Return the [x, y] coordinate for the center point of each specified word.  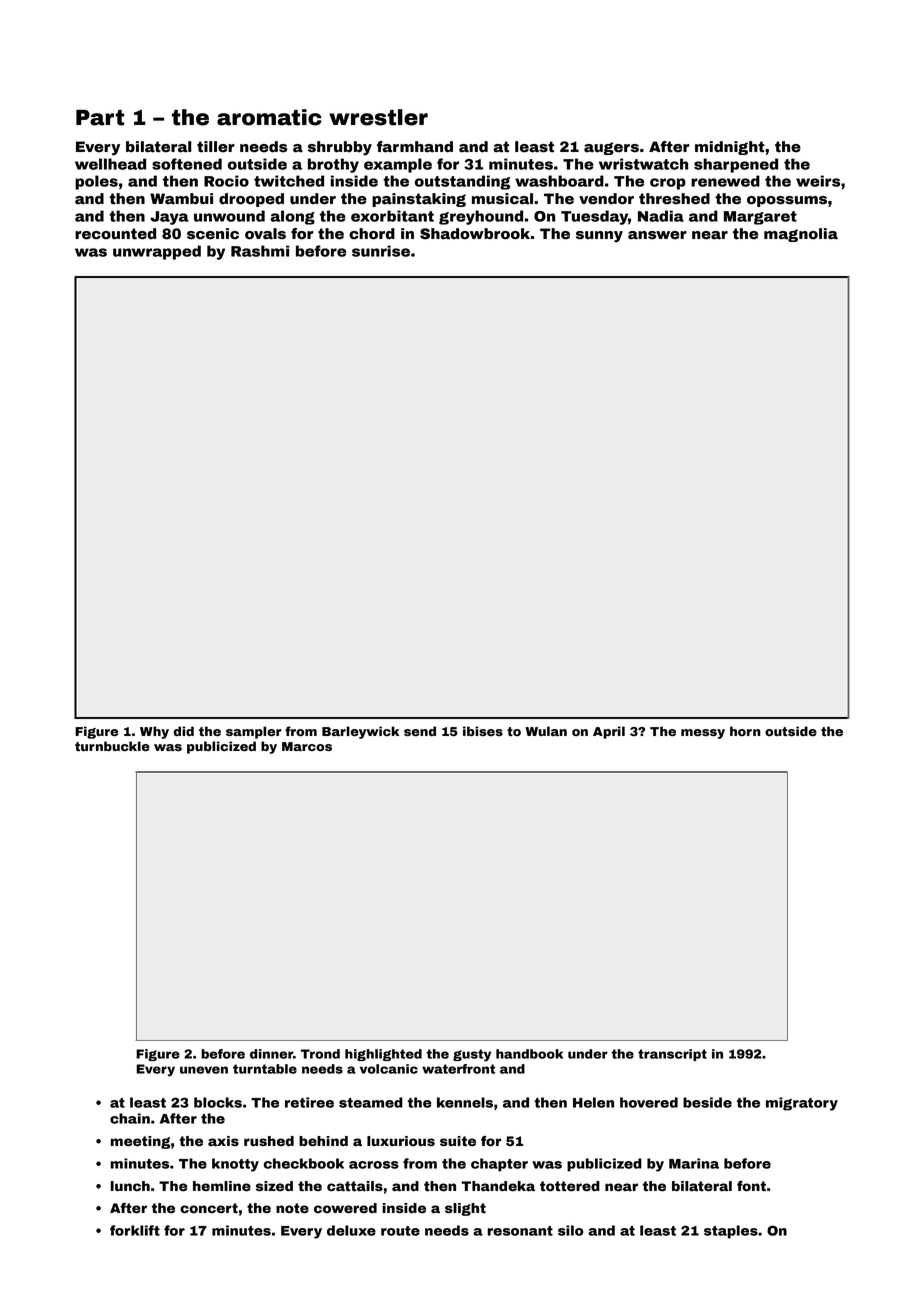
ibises [483, 731]
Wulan [546, 731]
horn [745, 731]
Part [100, 118]
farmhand [415, 147]
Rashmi [260, 251]
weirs [818, 181]
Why [154, 732]
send [420, 731]
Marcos [307, 746]
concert [209, 1208]
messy [703, 734]
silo [571, 1230]
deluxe [351, 1230]
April [609, 732]
